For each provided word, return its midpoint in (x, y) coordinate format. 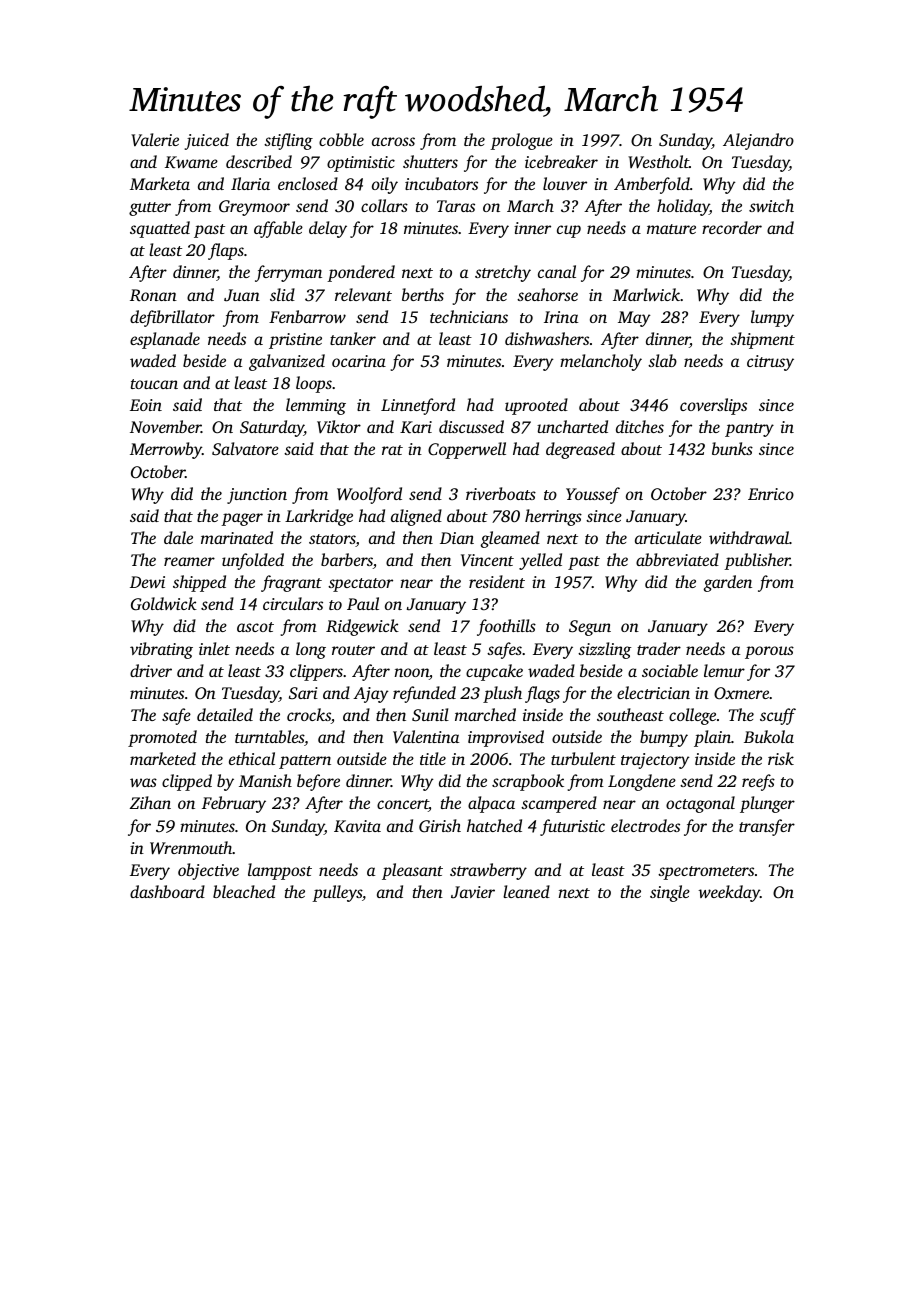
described (259, 161)
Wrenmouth (191, 848)
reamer (189, 561)
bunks (732, 448)
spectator (360, 585)
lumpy (772, 318)
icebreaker (561, 161)
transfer (767, 827)
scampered (559, 804)
